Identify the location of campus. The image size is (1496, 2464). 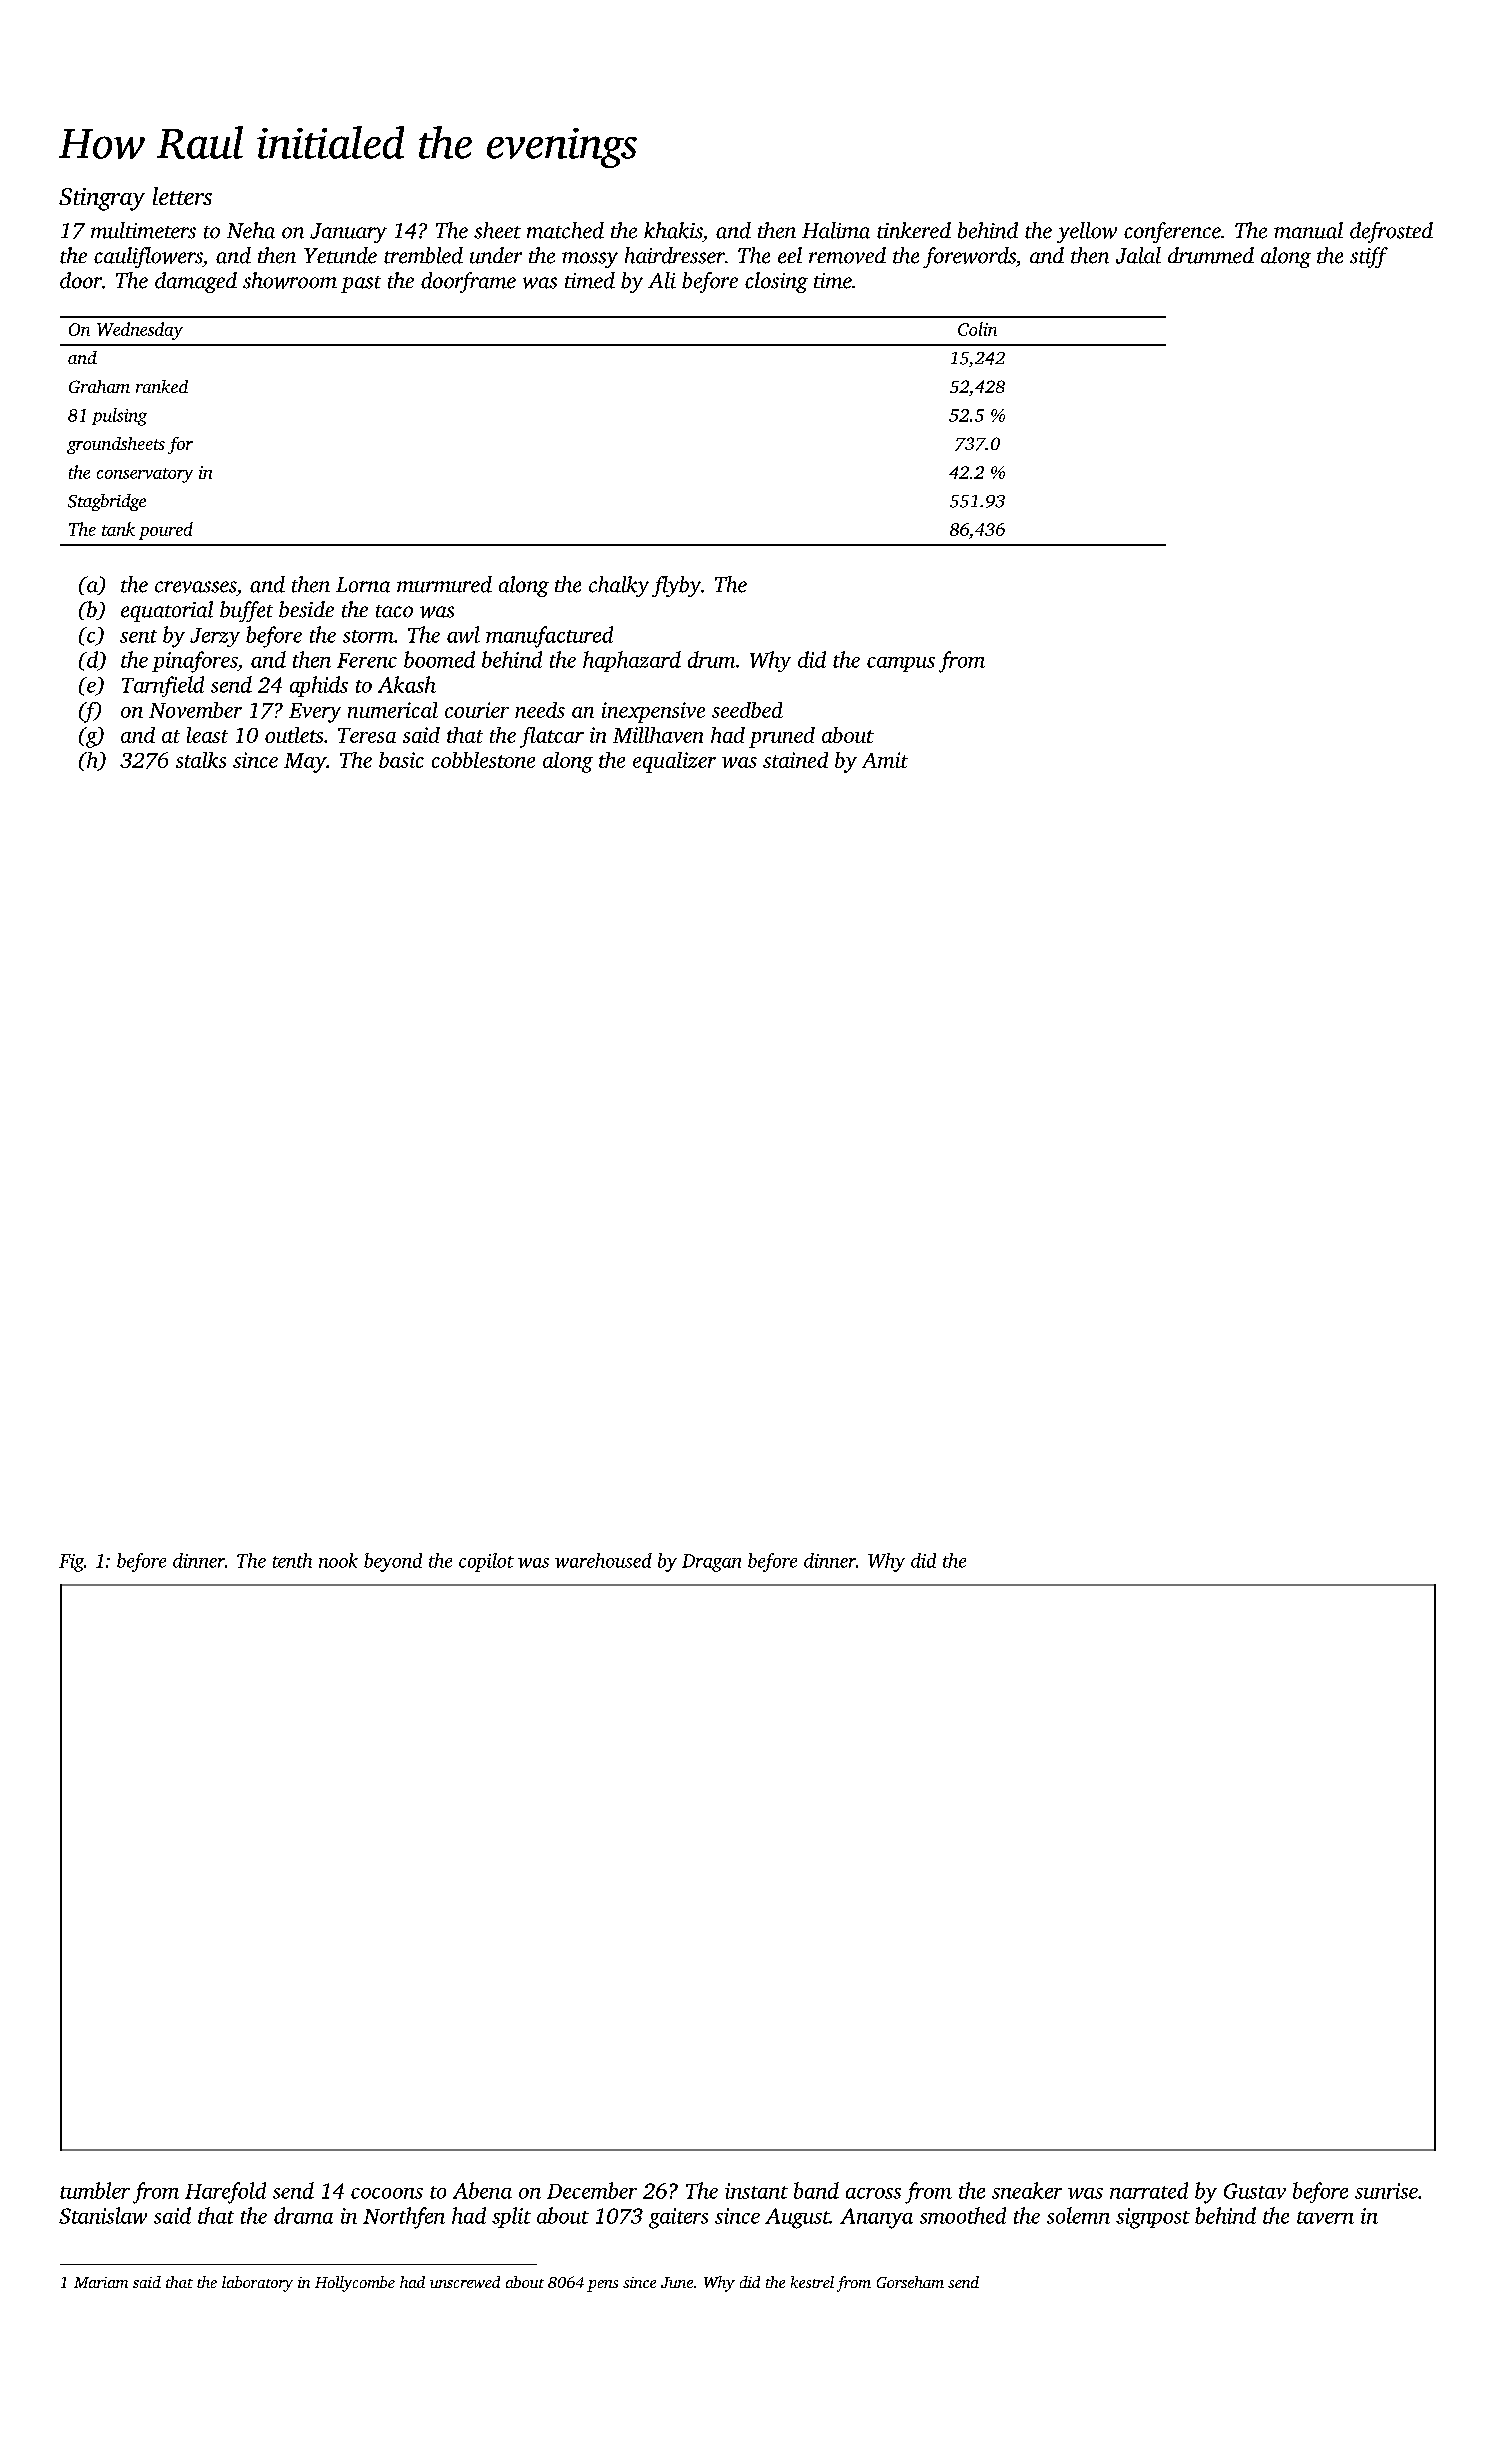
(901, 664).
